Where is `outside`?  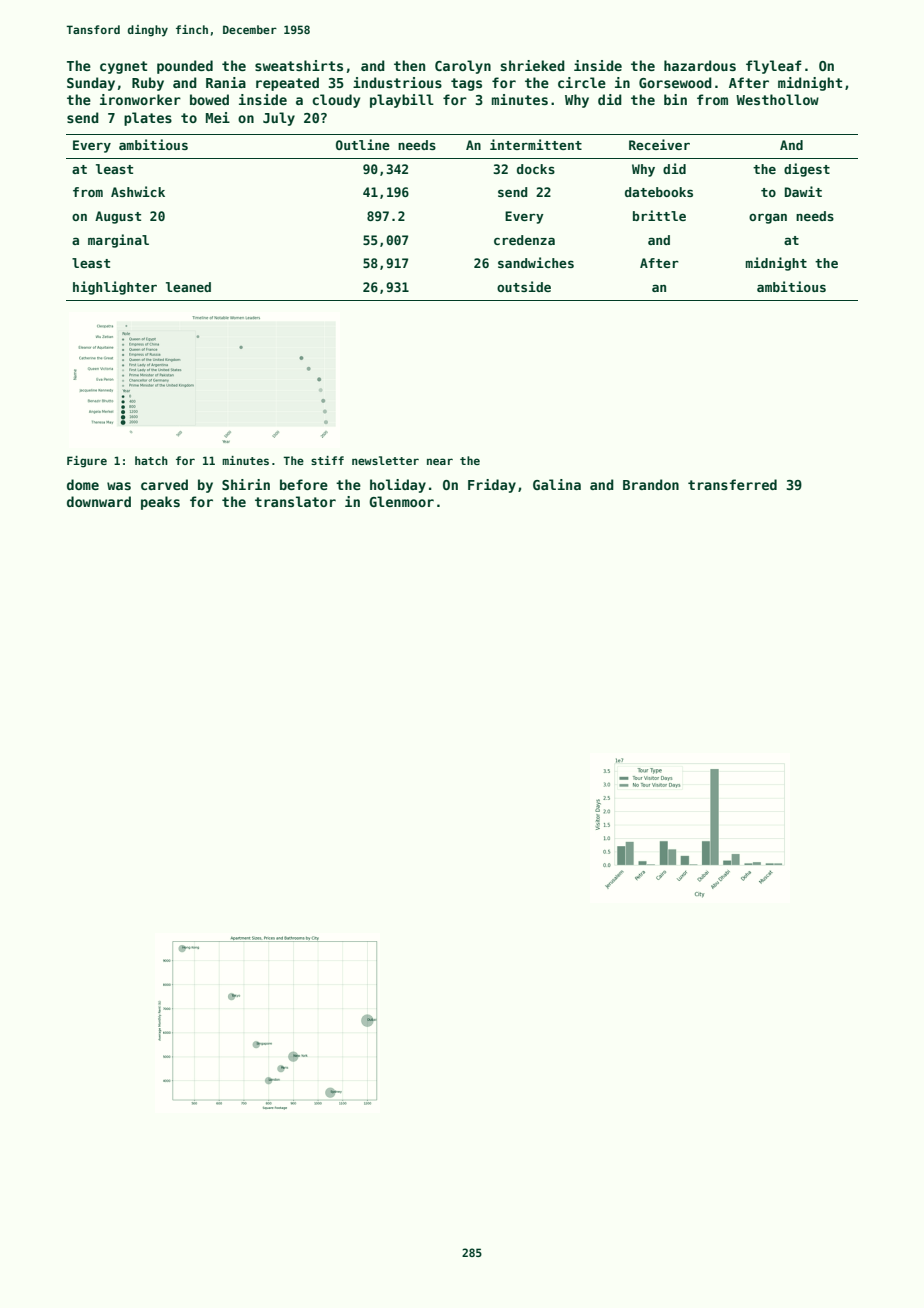
outside is located at coordinates (524, 286).
